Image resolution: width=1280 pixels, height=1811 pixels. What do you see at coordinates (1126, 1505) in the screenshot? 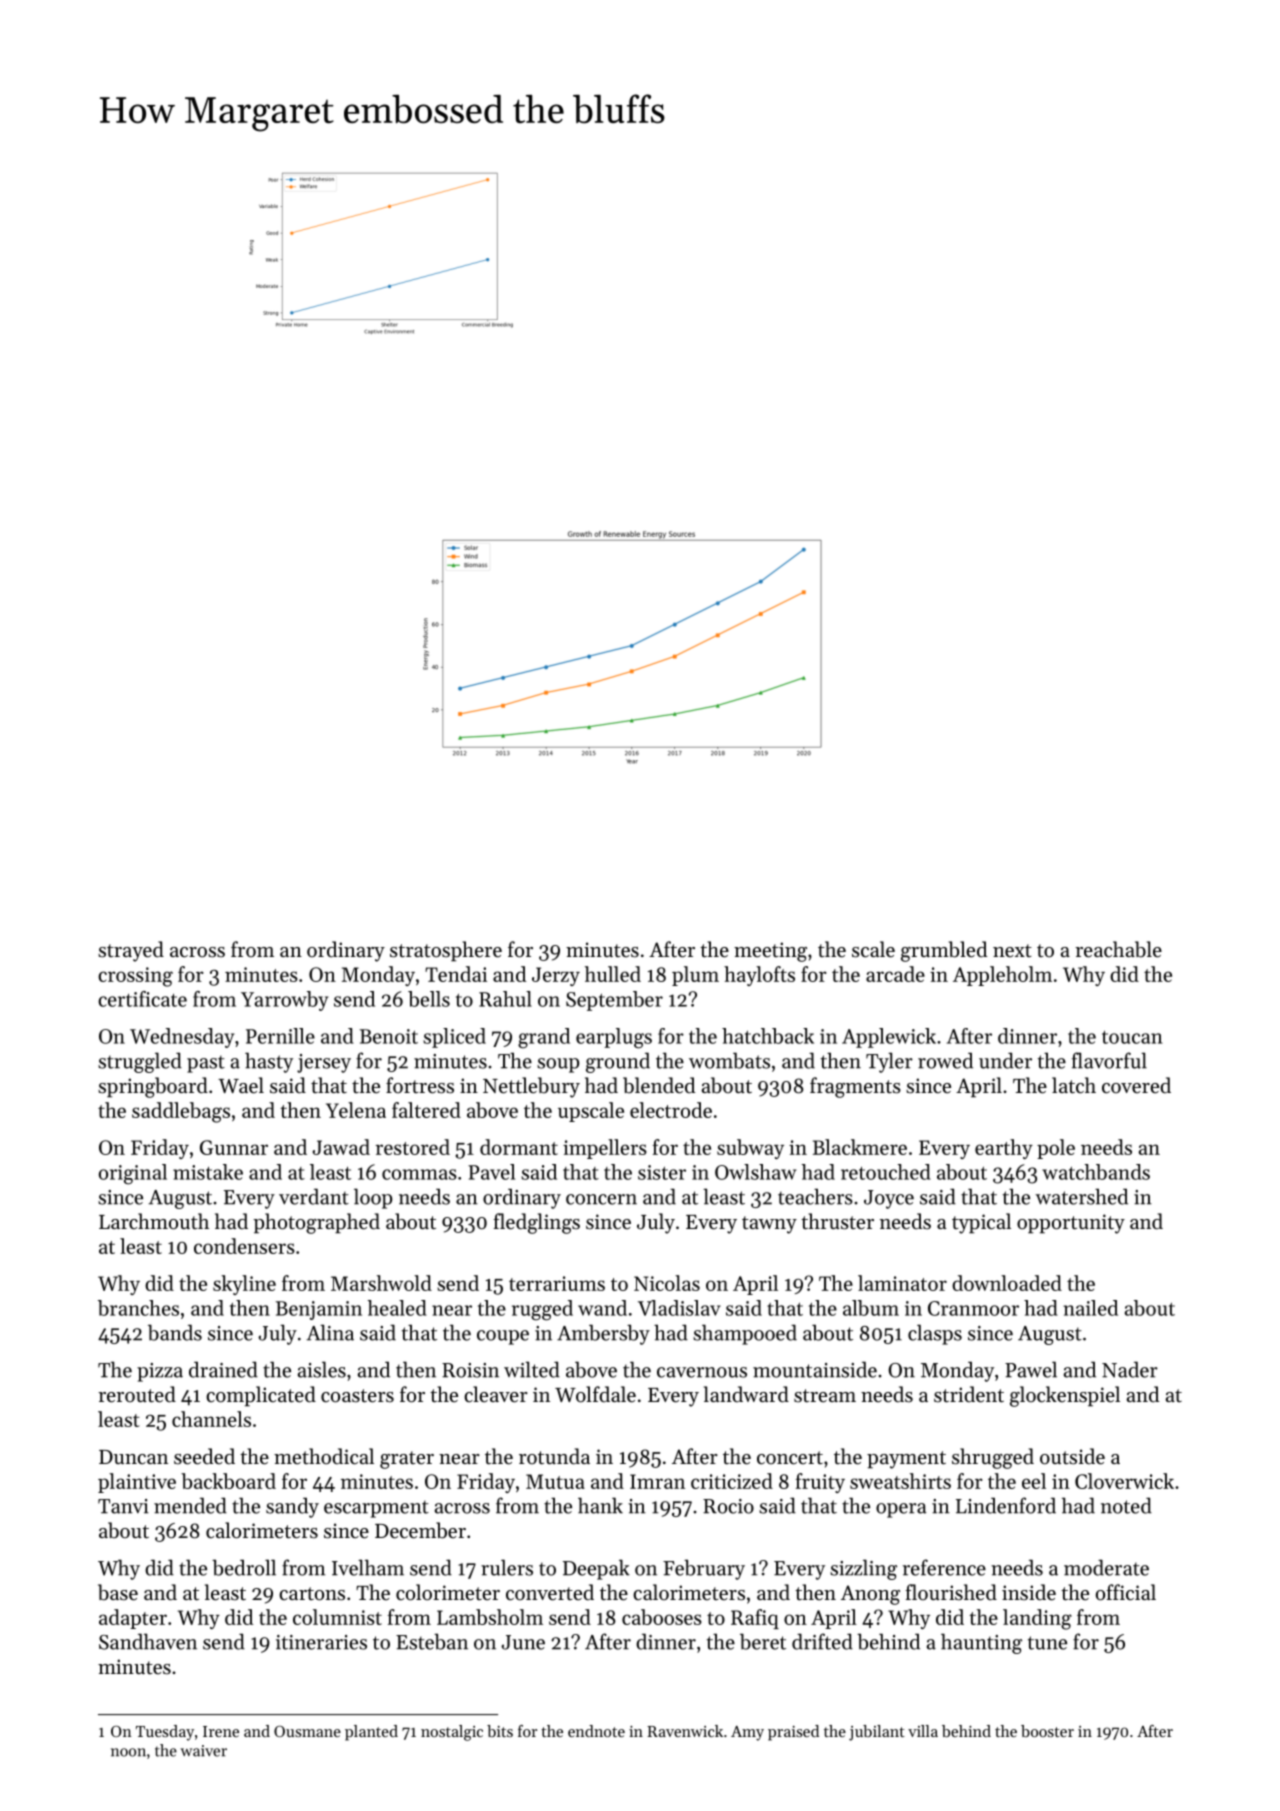
I see `noted` at bounding box center [1126, 1505].
